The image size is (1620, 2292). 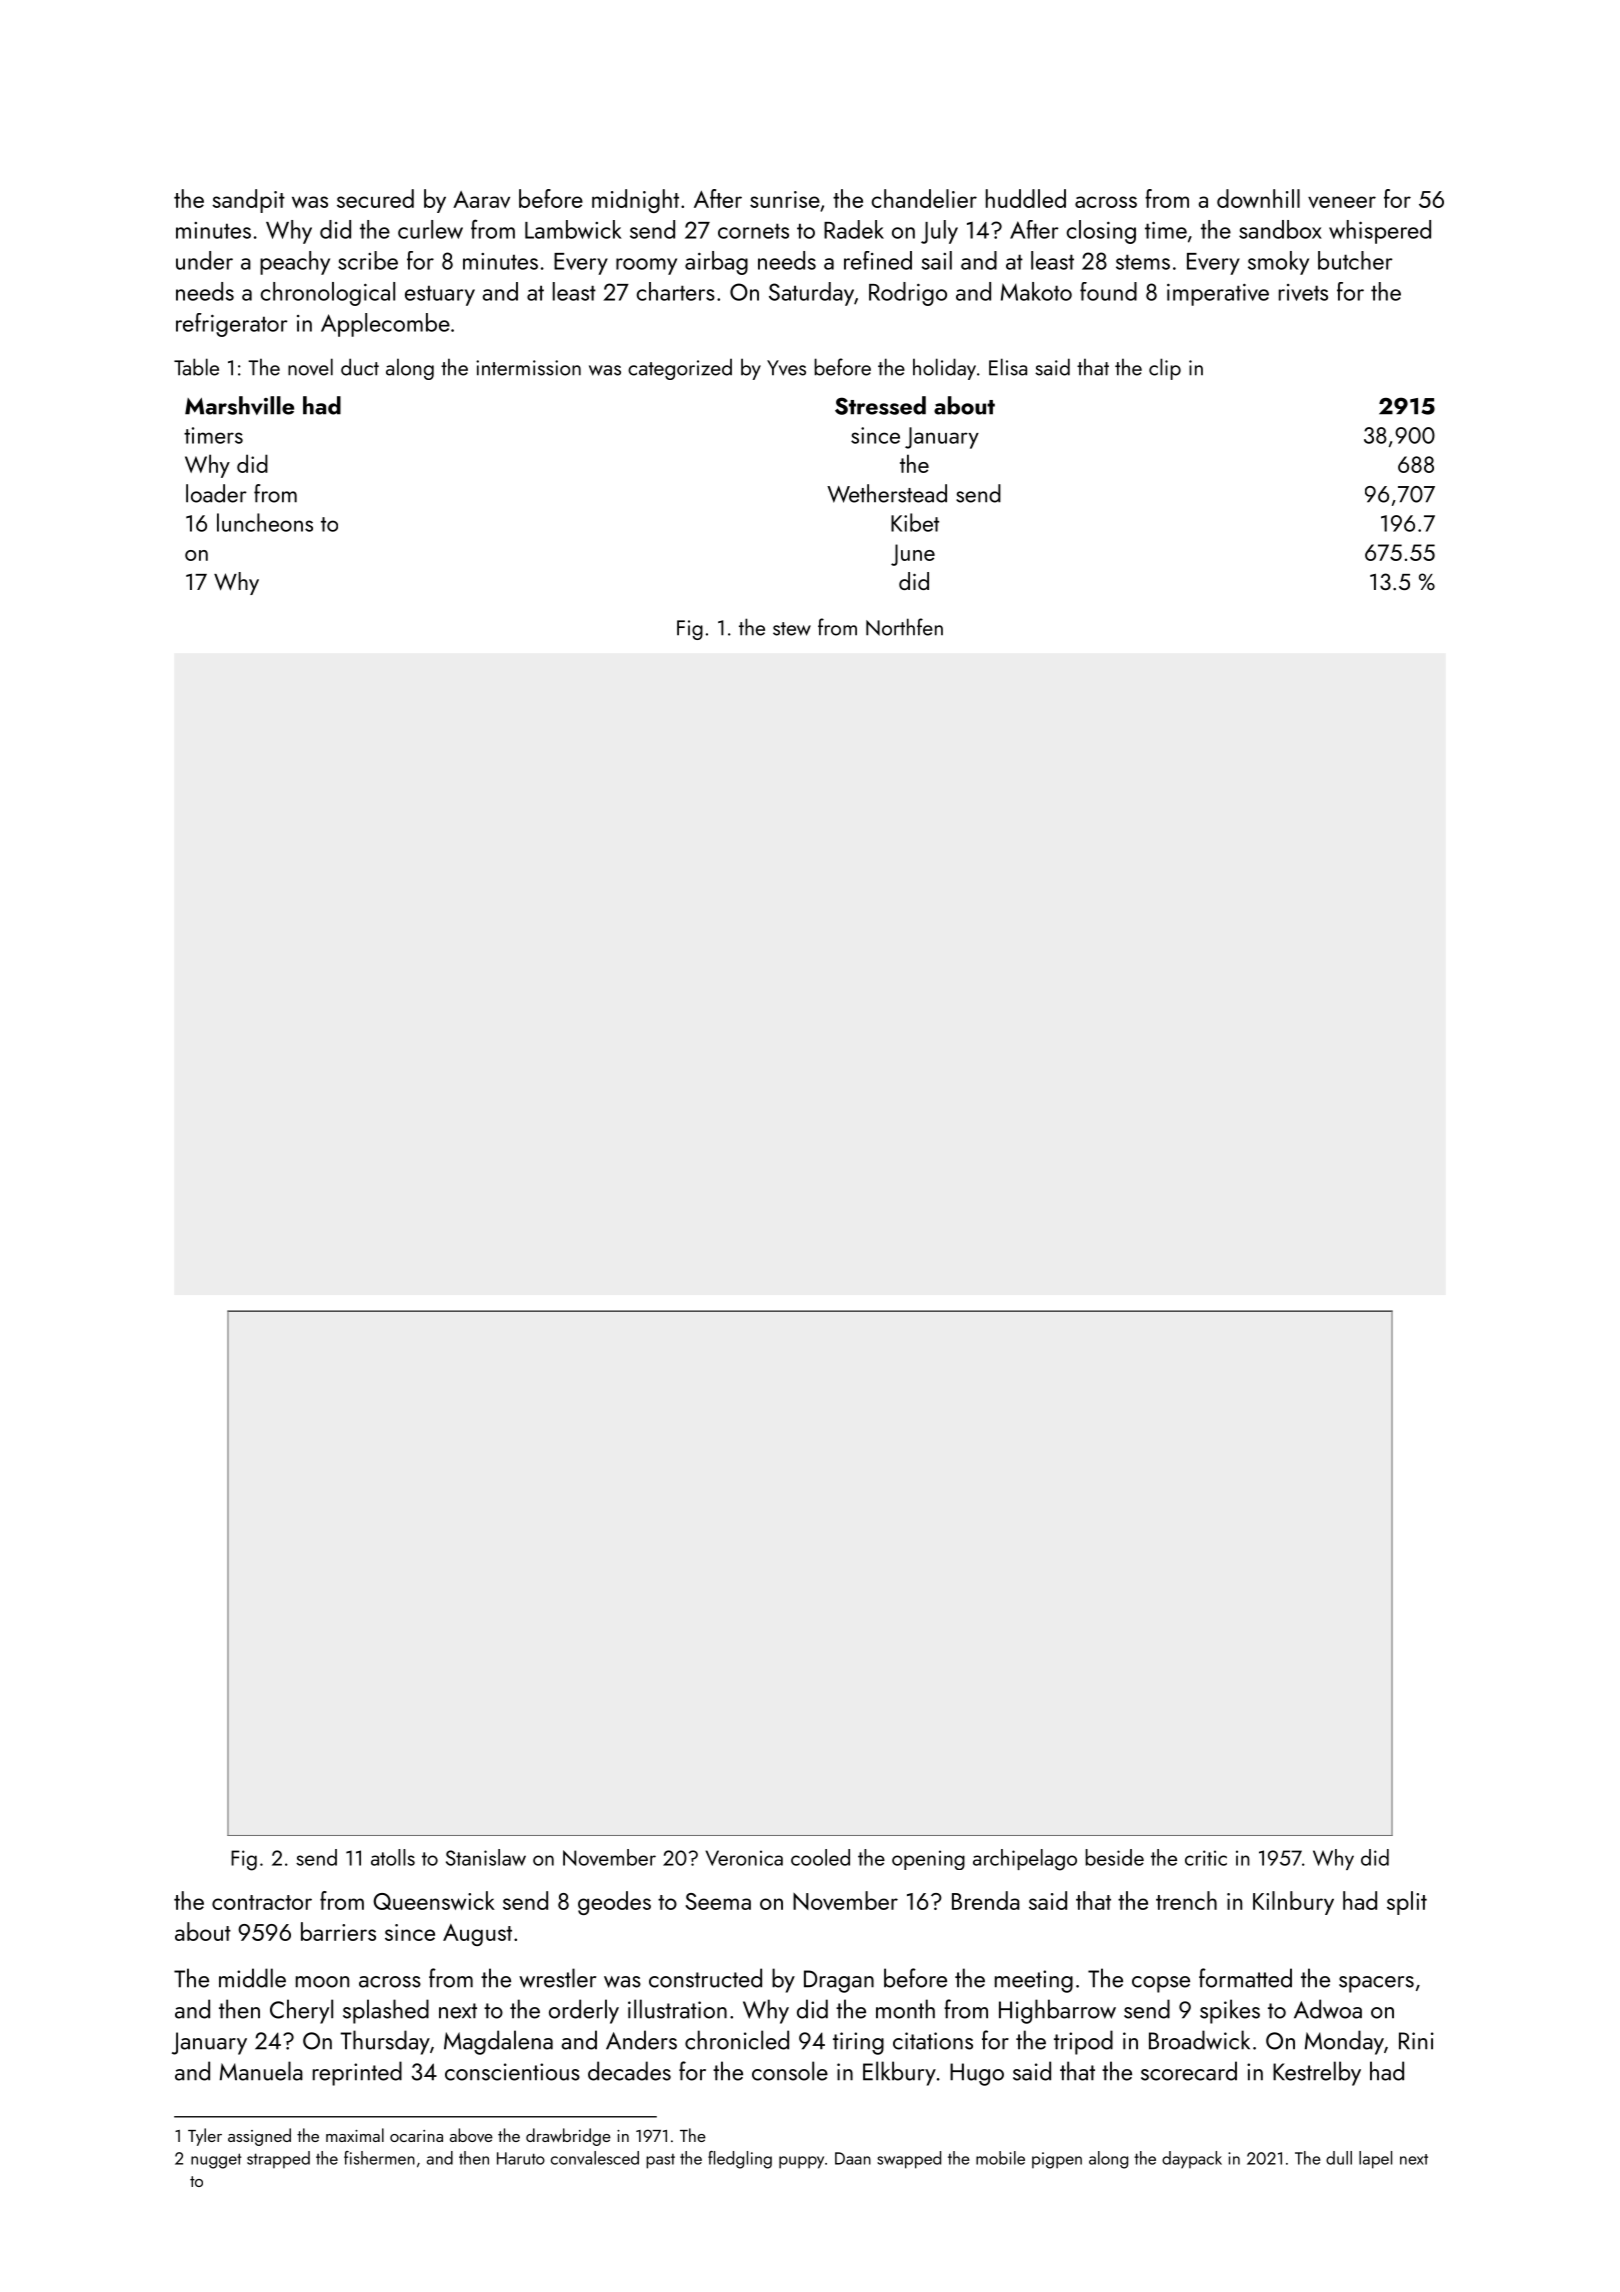 What do you see at coordinates (248, 201) in the image?
I see `sandpit` at bounding box center [248, 201].
